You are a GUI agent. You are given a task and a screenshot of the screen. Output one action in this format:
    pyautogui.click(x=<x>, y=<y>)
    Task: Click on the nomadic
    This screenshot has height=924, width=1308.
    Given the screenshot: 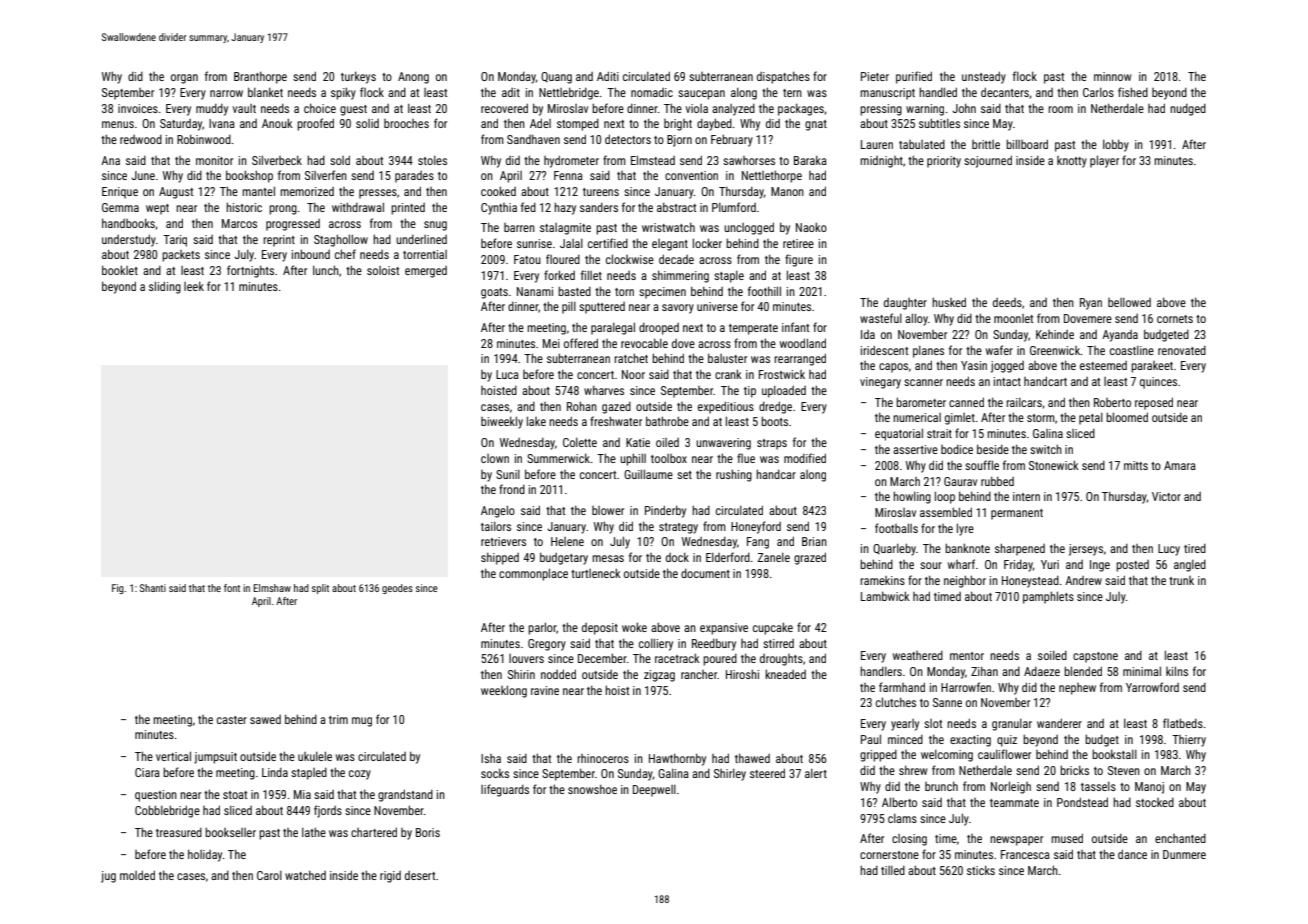 What is the action you would take?
    pyautogui.click(x=652, y=92)
